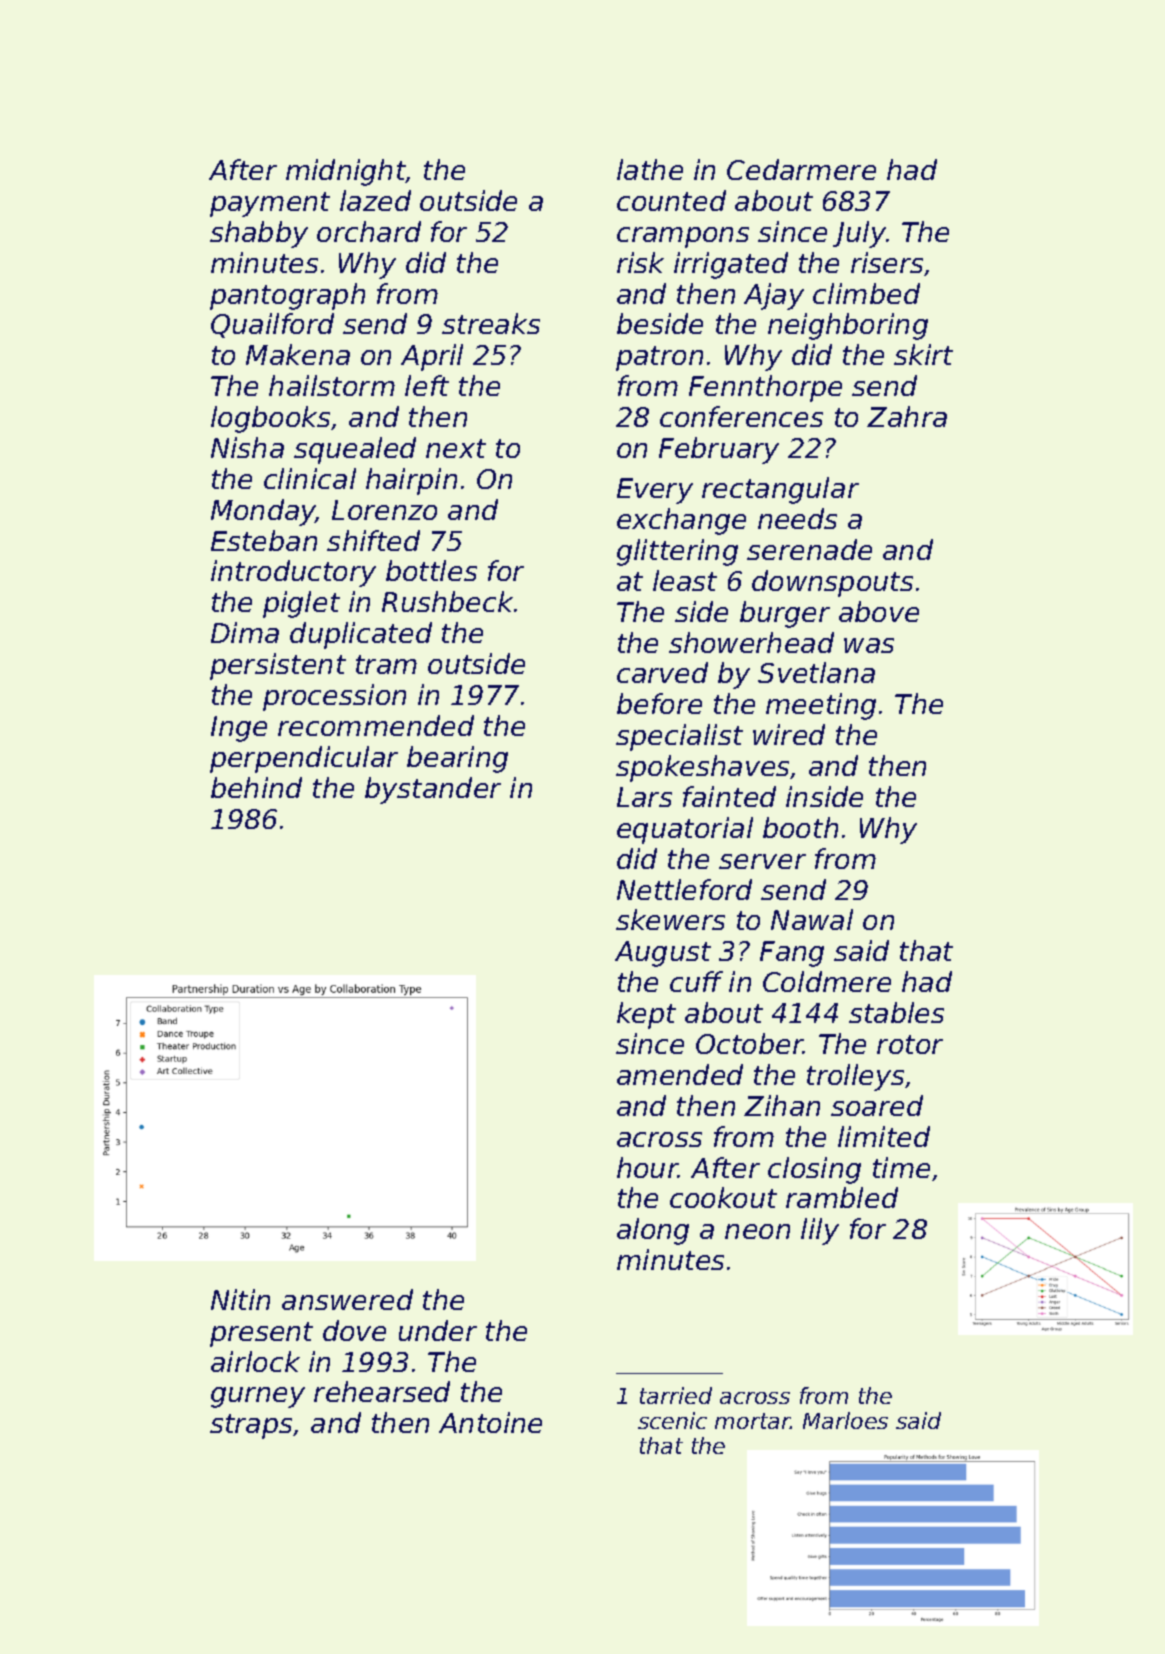  What do you see at coordinates (723, 1197) in the document?
I see `cookout` at bounding box center [723, 1197].
